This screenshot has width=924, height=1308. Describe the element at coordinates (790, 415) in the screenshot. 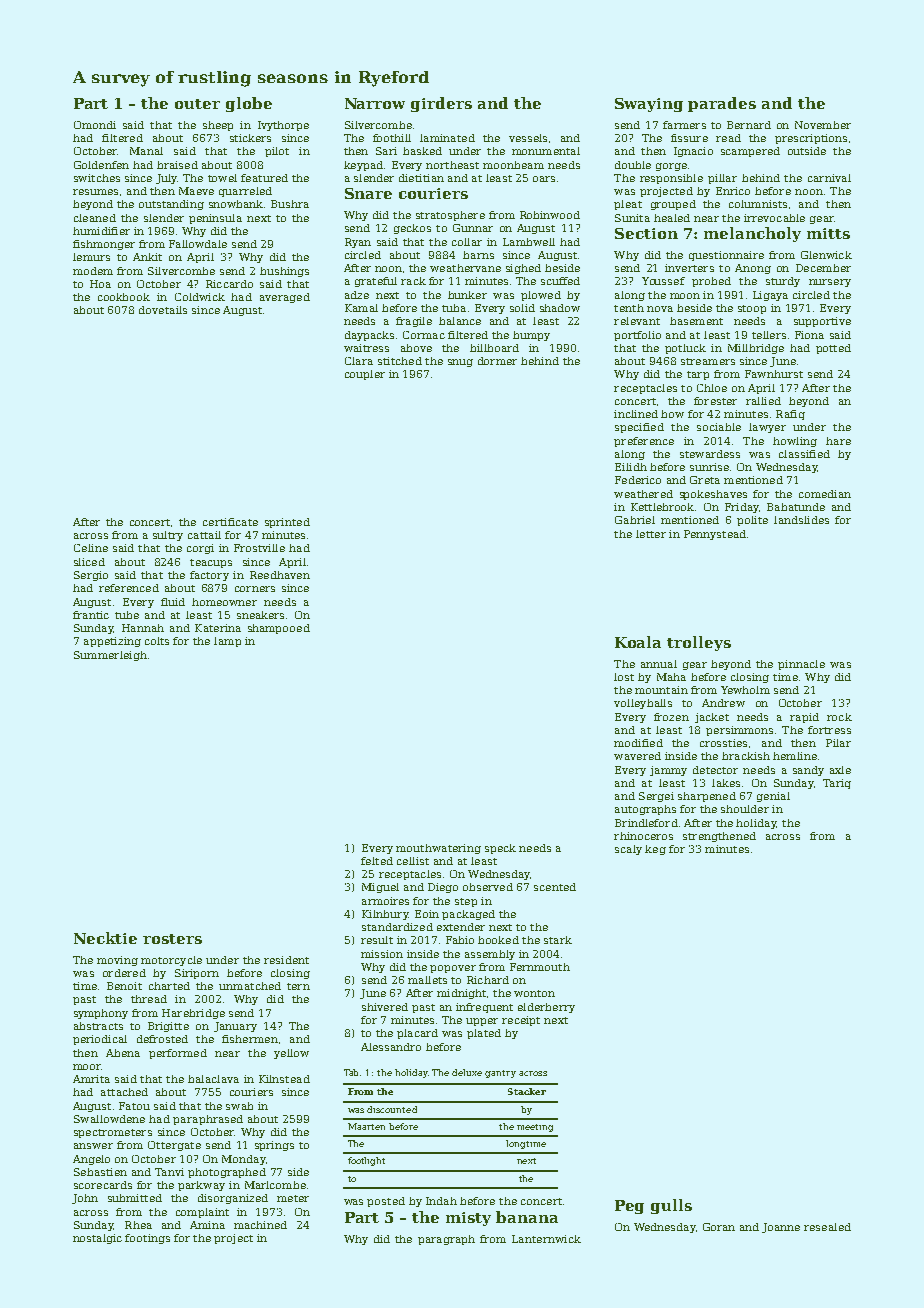

I see `Rafiq` at that location.
